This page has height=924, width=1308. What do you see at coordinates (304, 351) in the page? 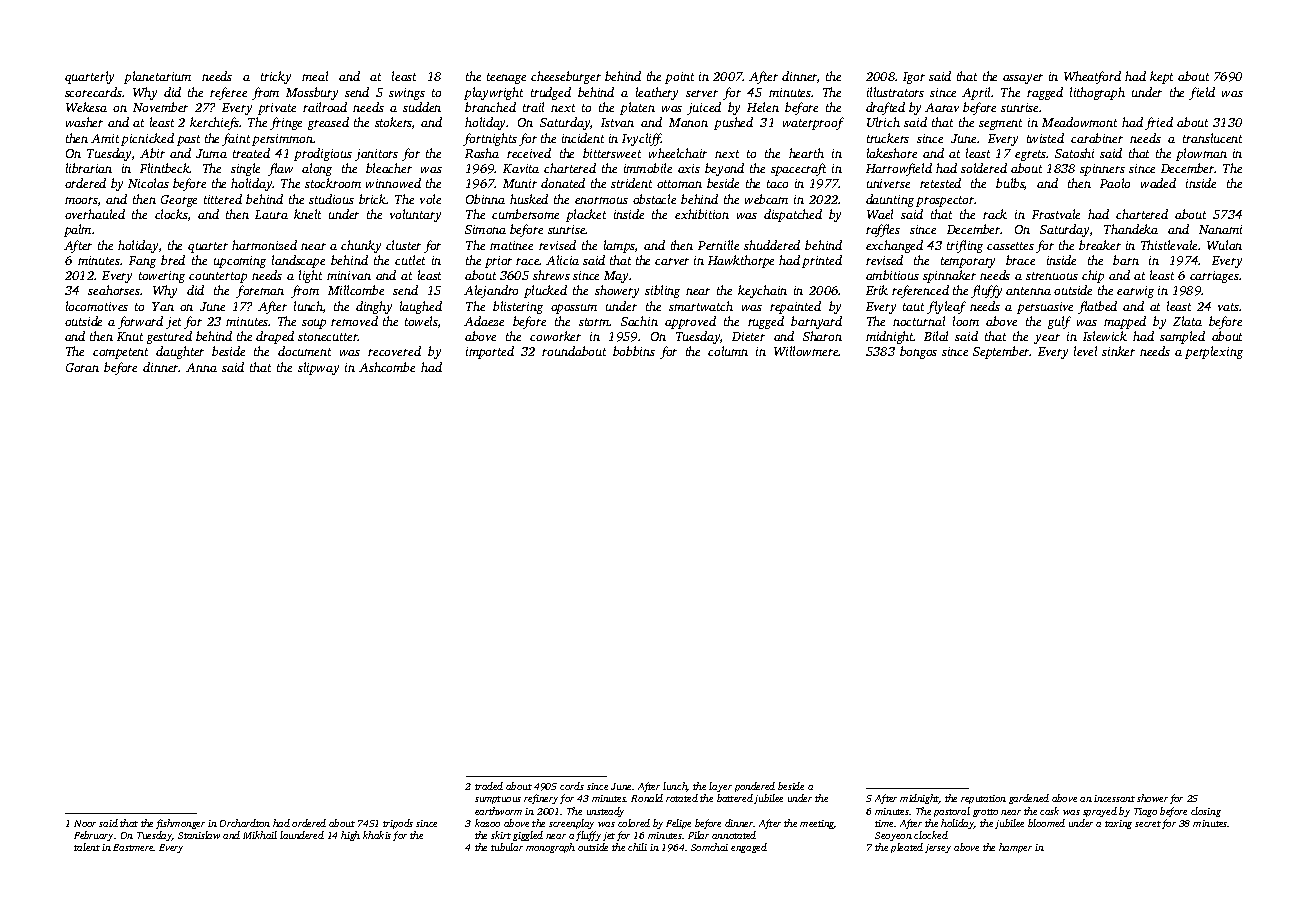
I see `document` at bounding box center [304, 351].
